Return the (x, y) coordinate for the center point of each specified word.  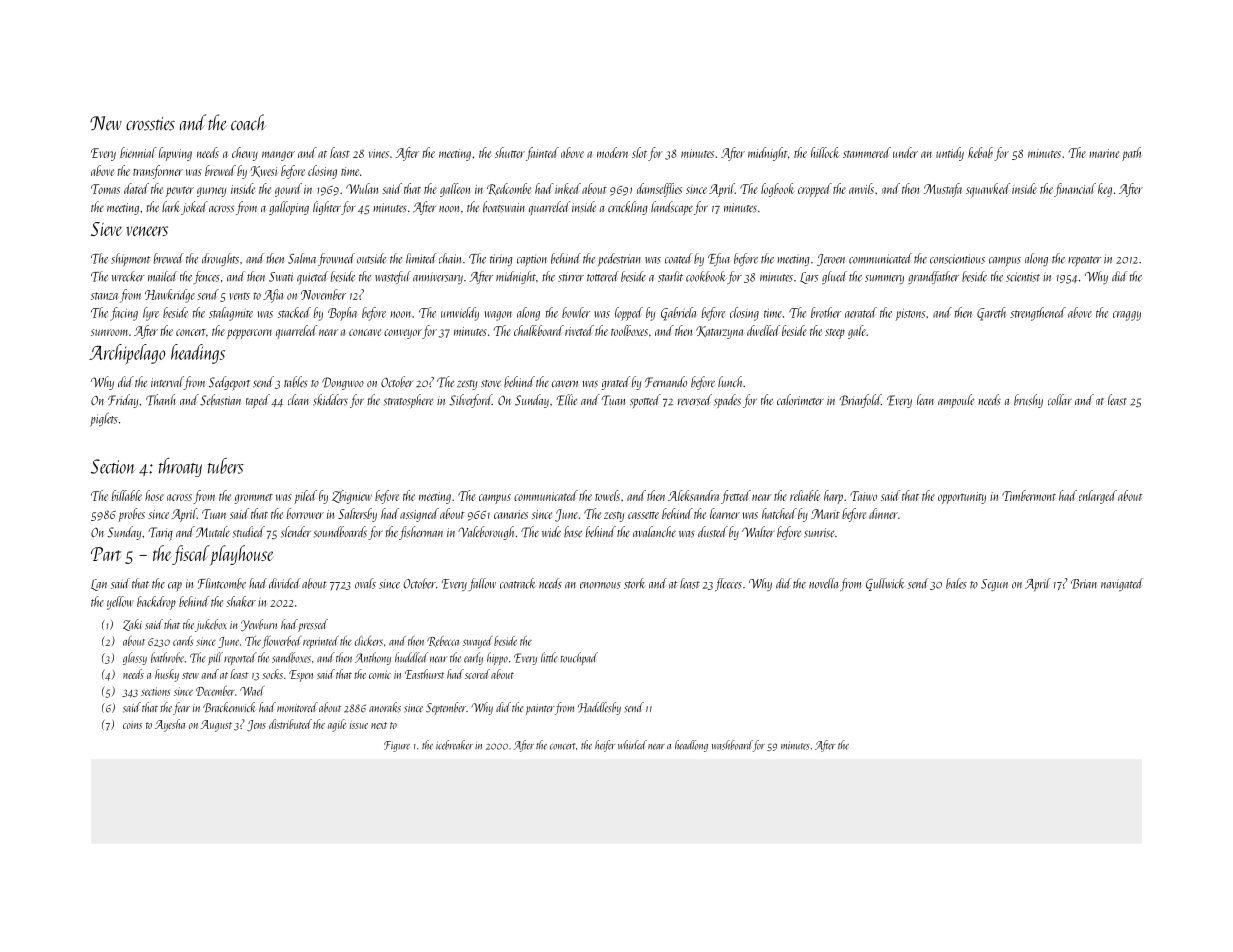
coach (248, 122)
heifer (605, 746)
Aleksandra (693, 495)
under (905, 152)
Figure (397, 746)
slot (639, 152)
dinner (883, 513)
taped (258, 401)
